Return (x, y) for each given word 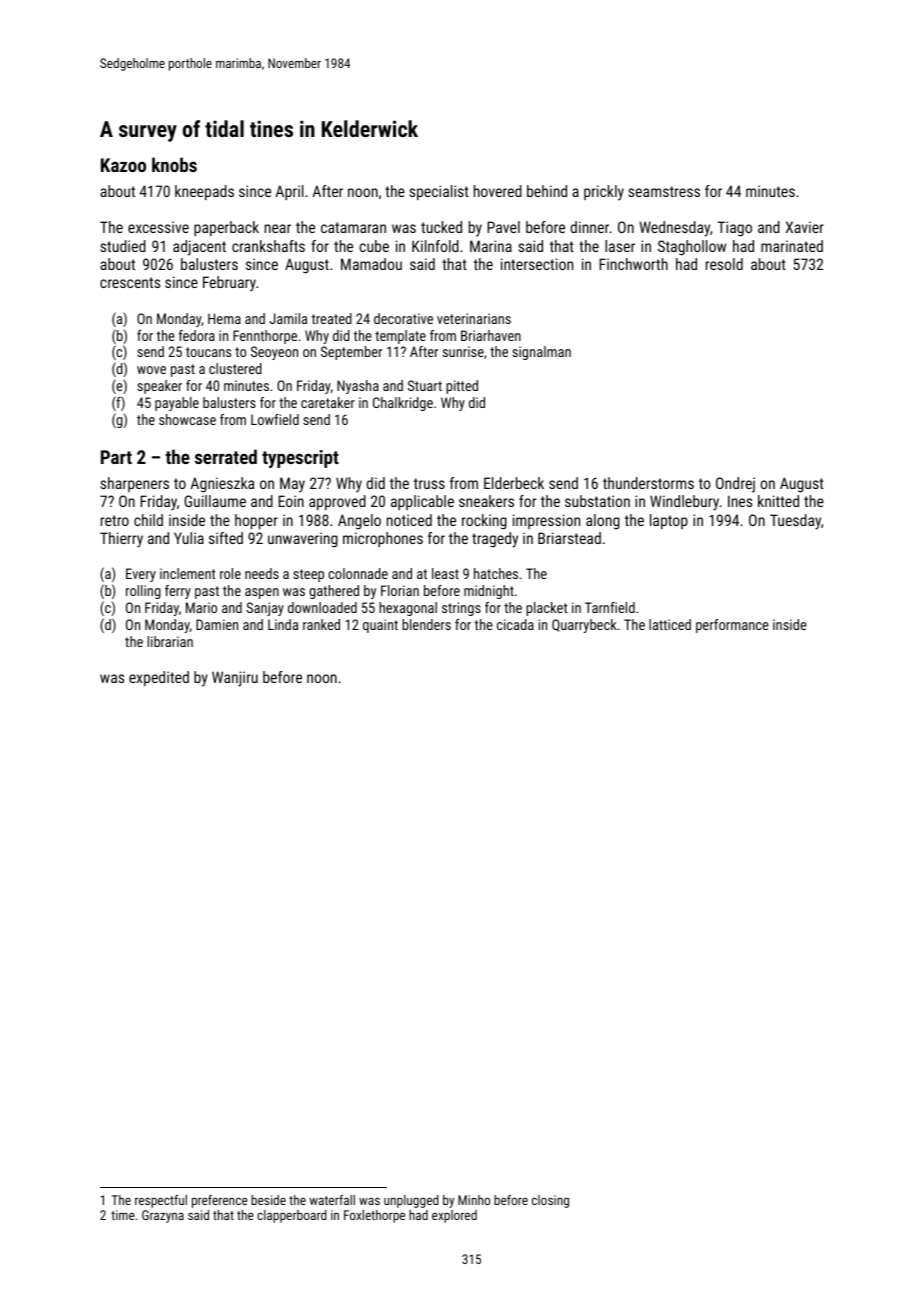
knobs (174, 164)
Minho (474, 1200)
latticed (670, 624)
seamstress (664, 191)
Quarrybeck (584, 626)
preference (220, 1201)
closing (550, 1201)
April (290, 192)
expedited (159, 678)
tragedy (495, 540)
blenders (426, 624)
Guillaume (215, 501)
